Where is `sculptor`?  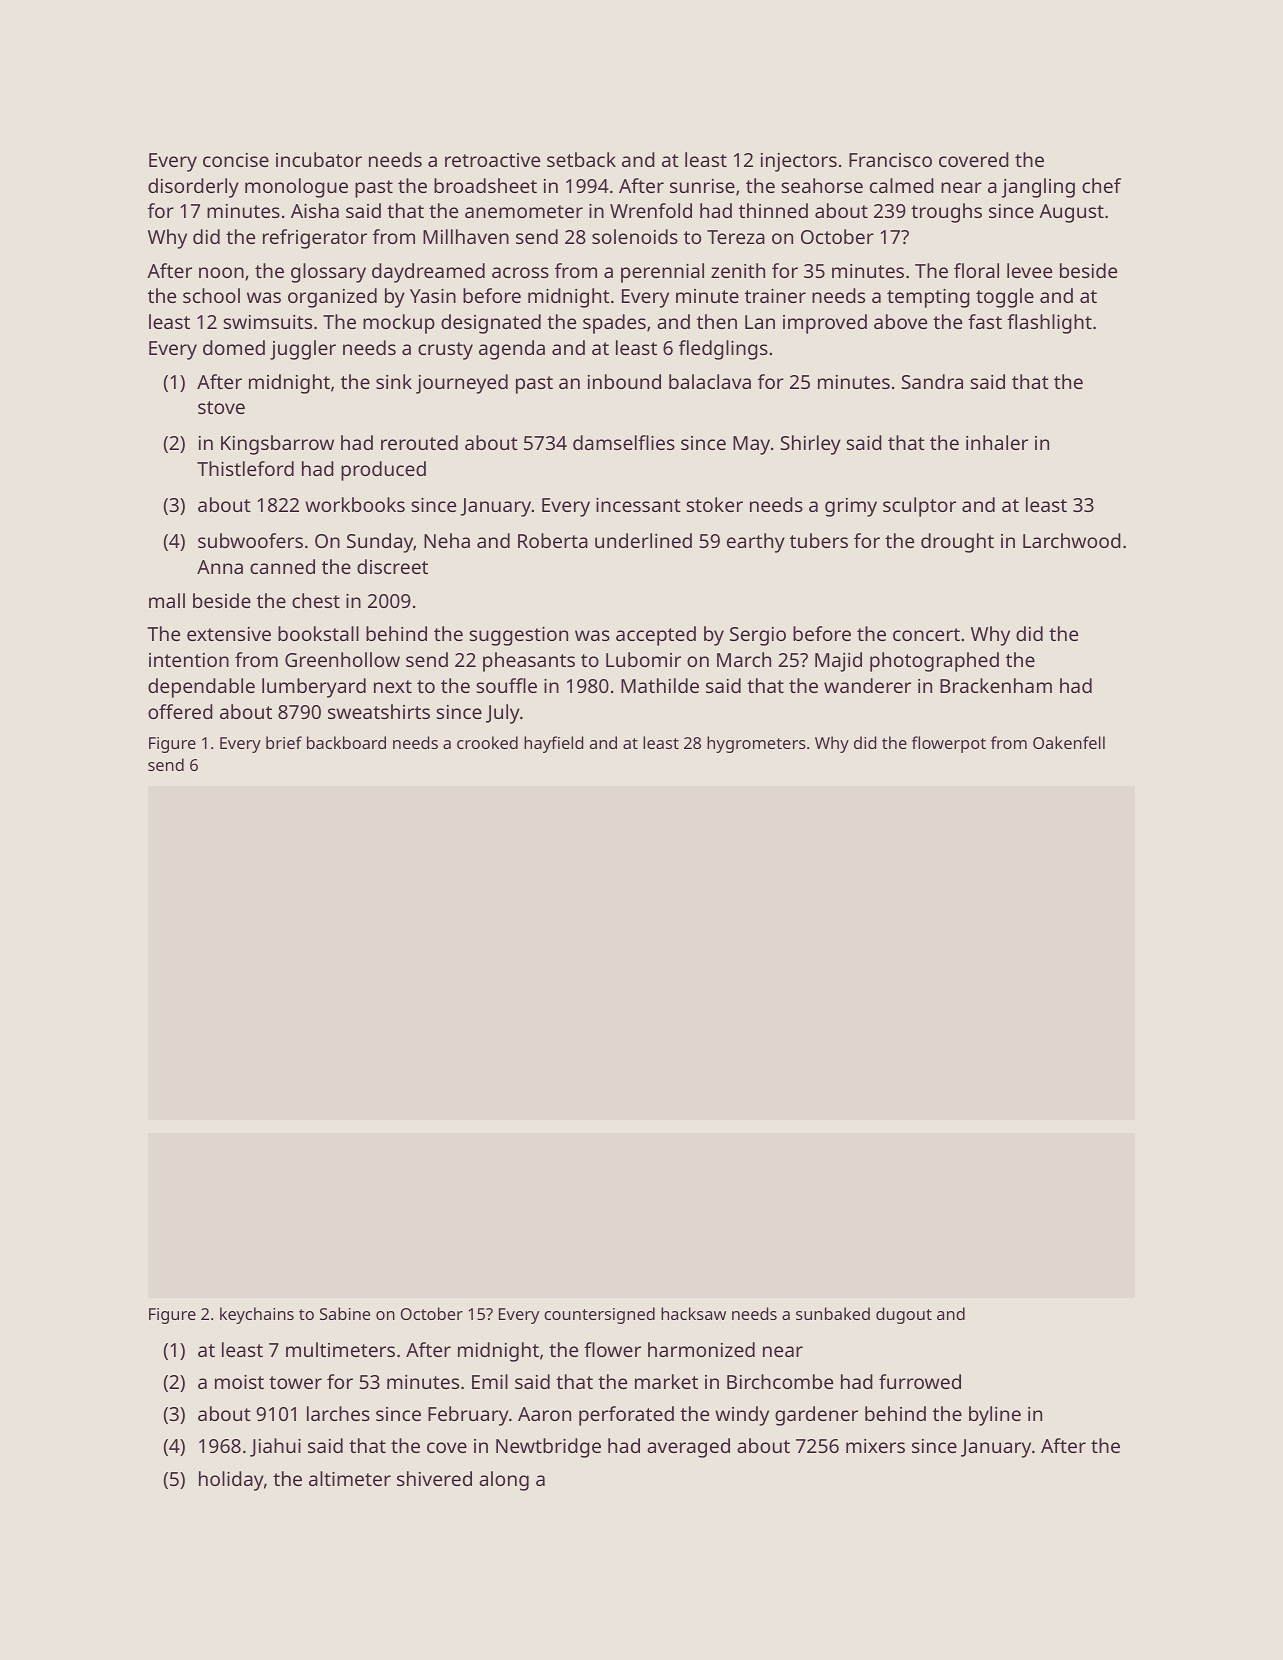
sculptor is located at coordinates (919, 507).
